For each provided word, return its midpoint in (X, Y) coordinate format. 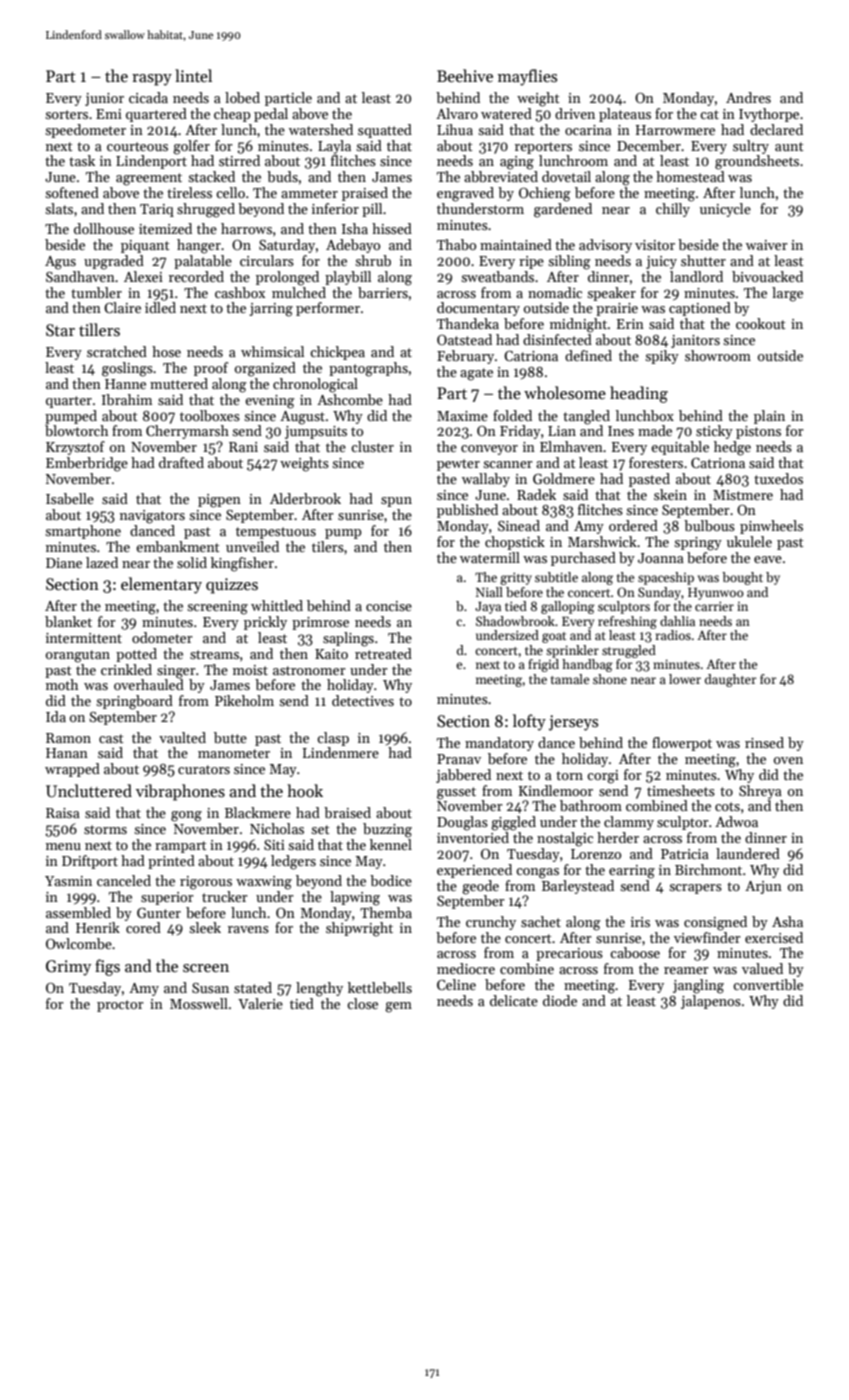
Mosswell (199, 1003)
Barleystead (578, 887)
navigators (152, 517)
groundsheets (757, 162)
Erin (630, 324)
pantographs (368, 369)
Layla (334, 147)
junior (104, 99)
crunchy (491, 923)
